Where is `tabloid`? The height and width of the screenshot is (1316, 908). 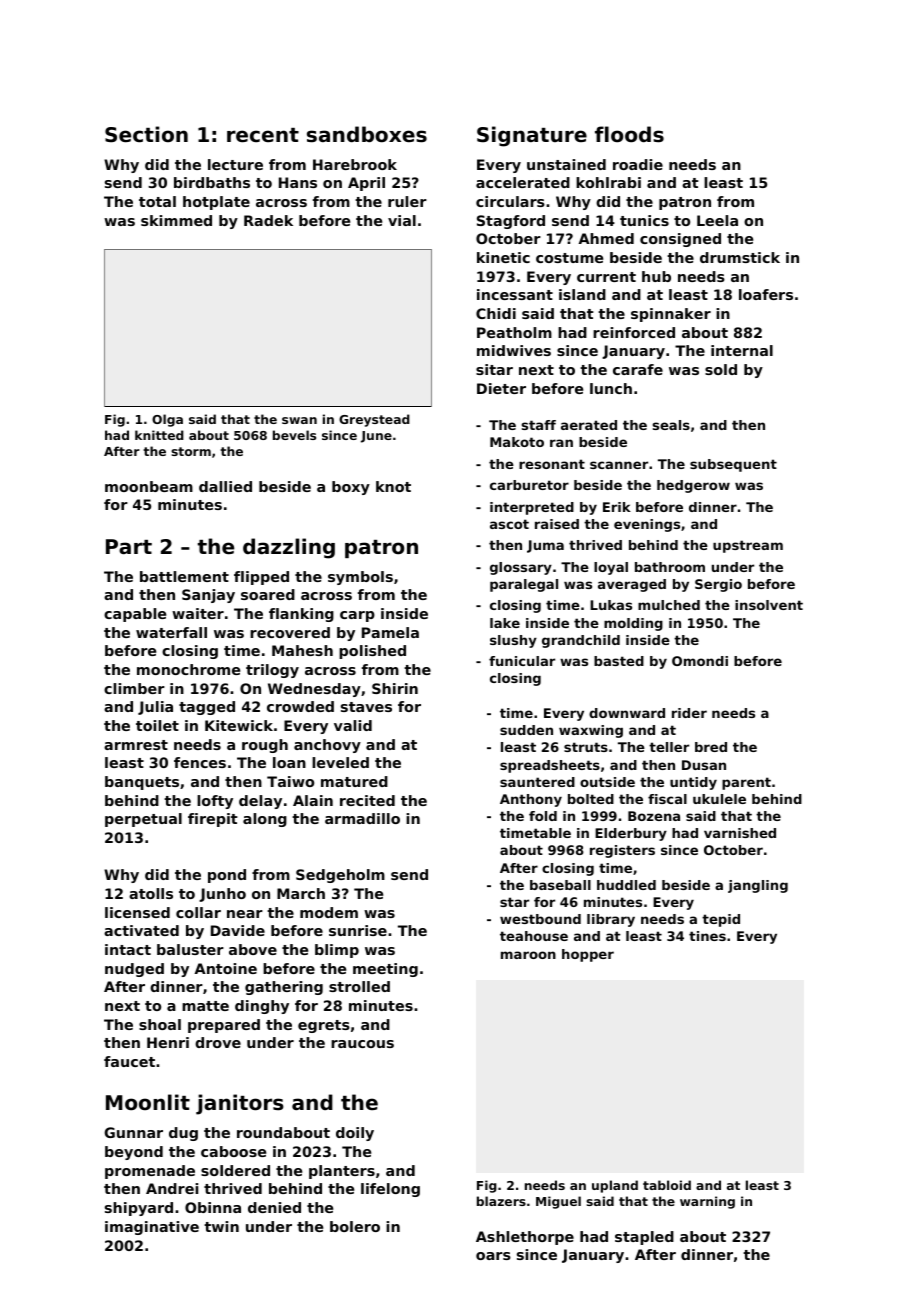 tabloid is located at coordinates (667, 1185).
